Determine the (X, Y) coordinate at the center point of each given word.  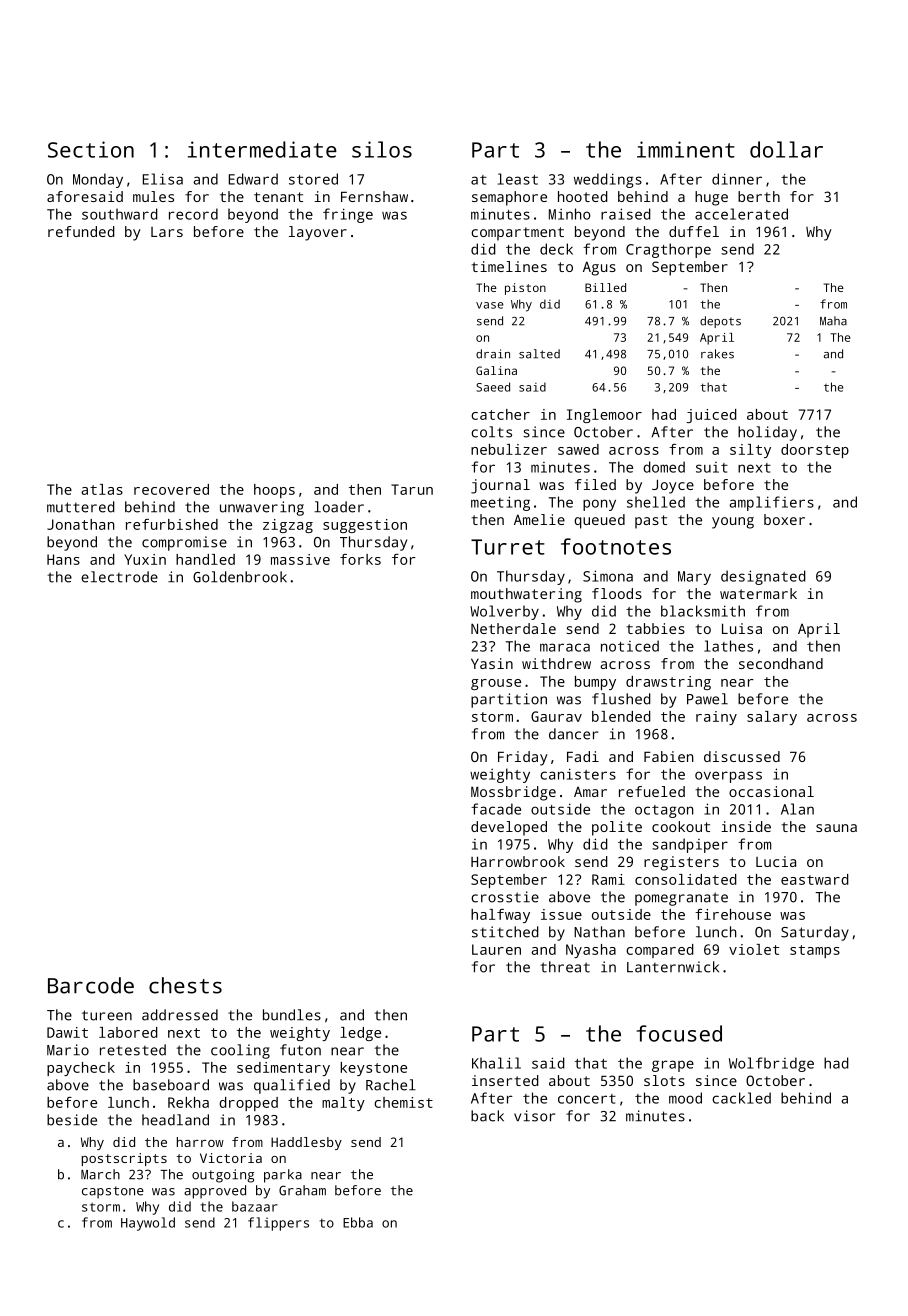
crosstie (505, 897)
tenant (278, 197)
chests (185, 985)
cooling (240, 1051)
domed (664, 467)
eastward (815, 879)
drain (493, 354)
